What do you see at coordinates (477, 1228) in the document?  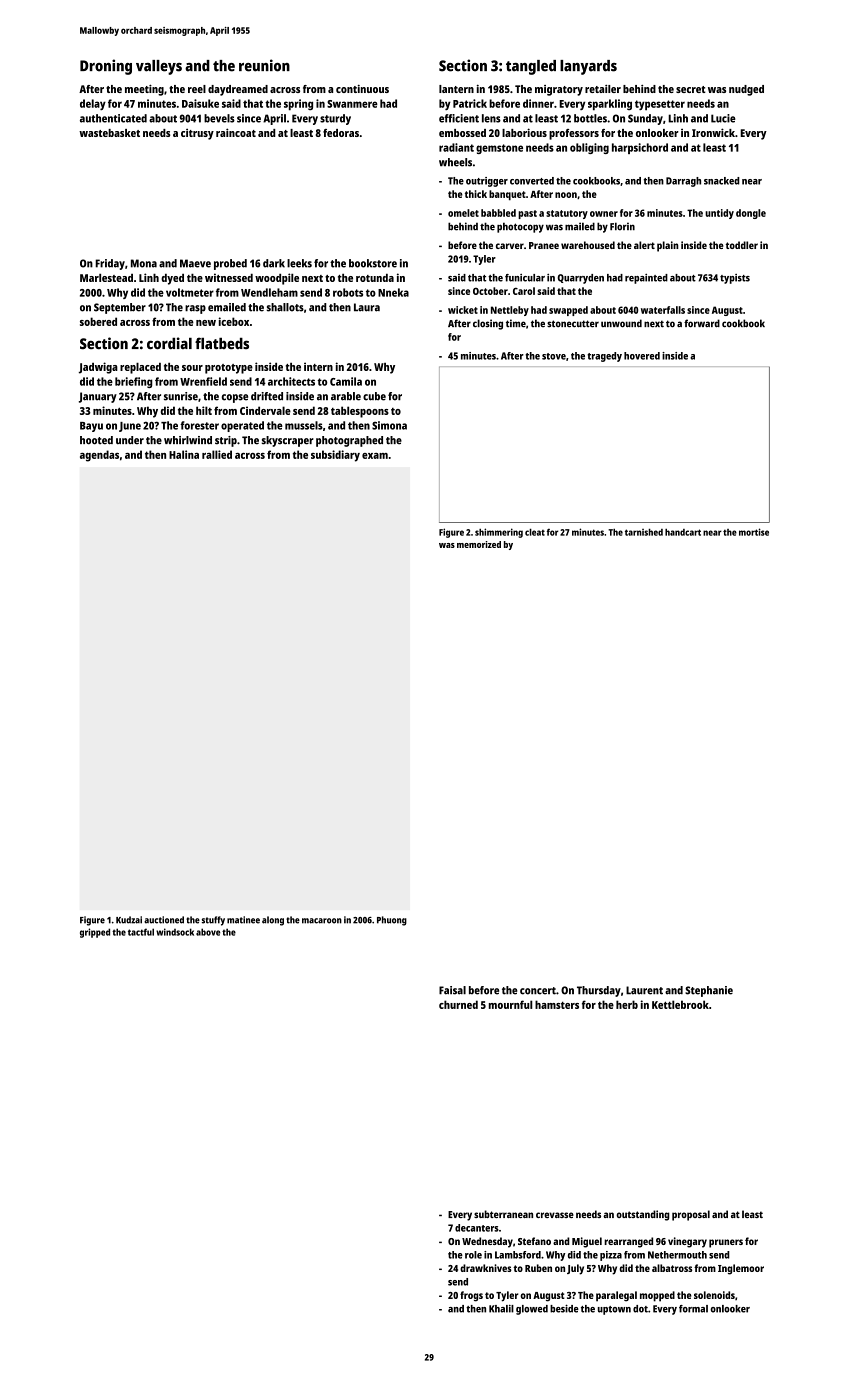 I see `decanters` at bounding box center [477, 1228].
